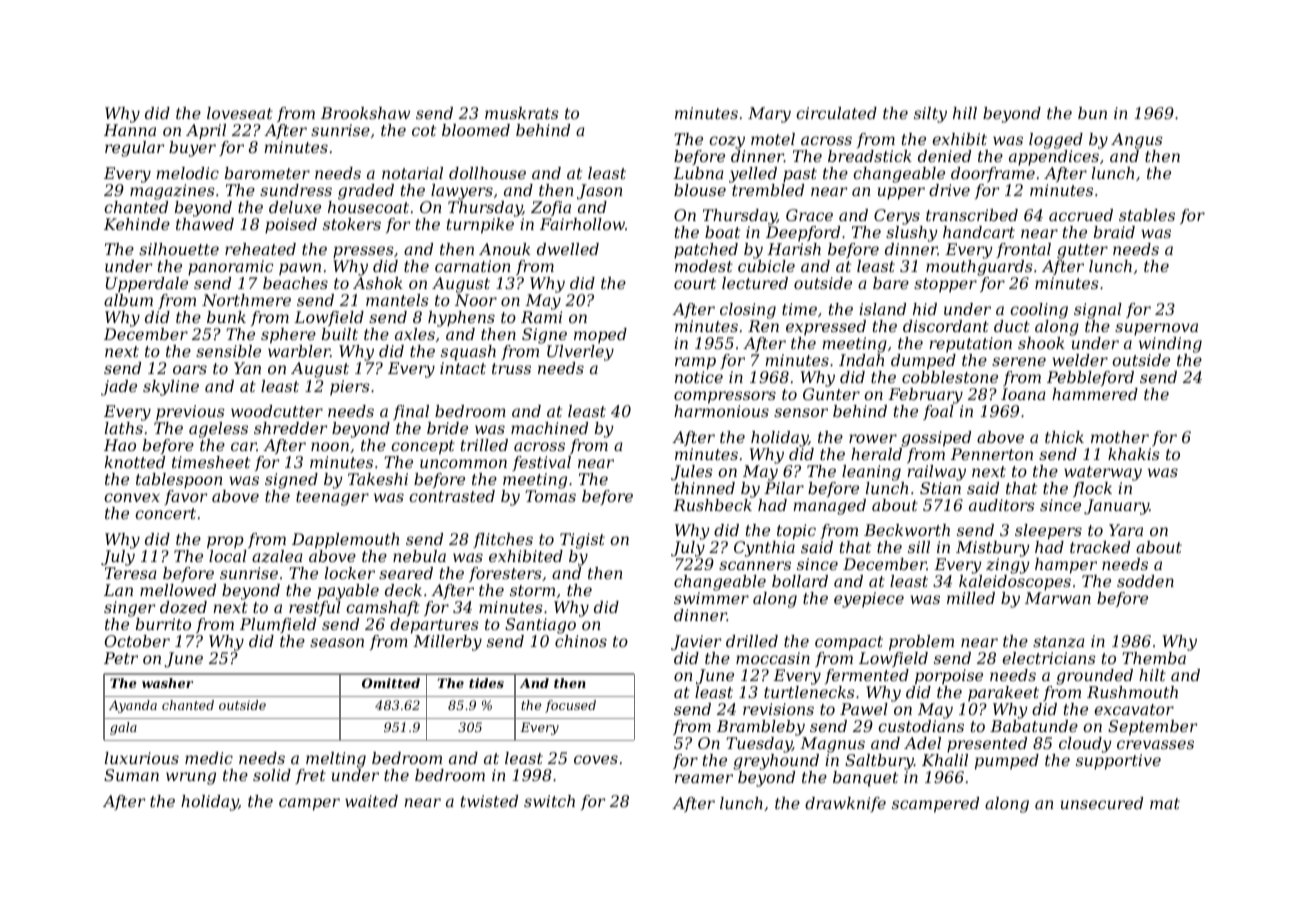 The width and height of the page is (1308, 924). I want to click on closing, so click(748, 311).
